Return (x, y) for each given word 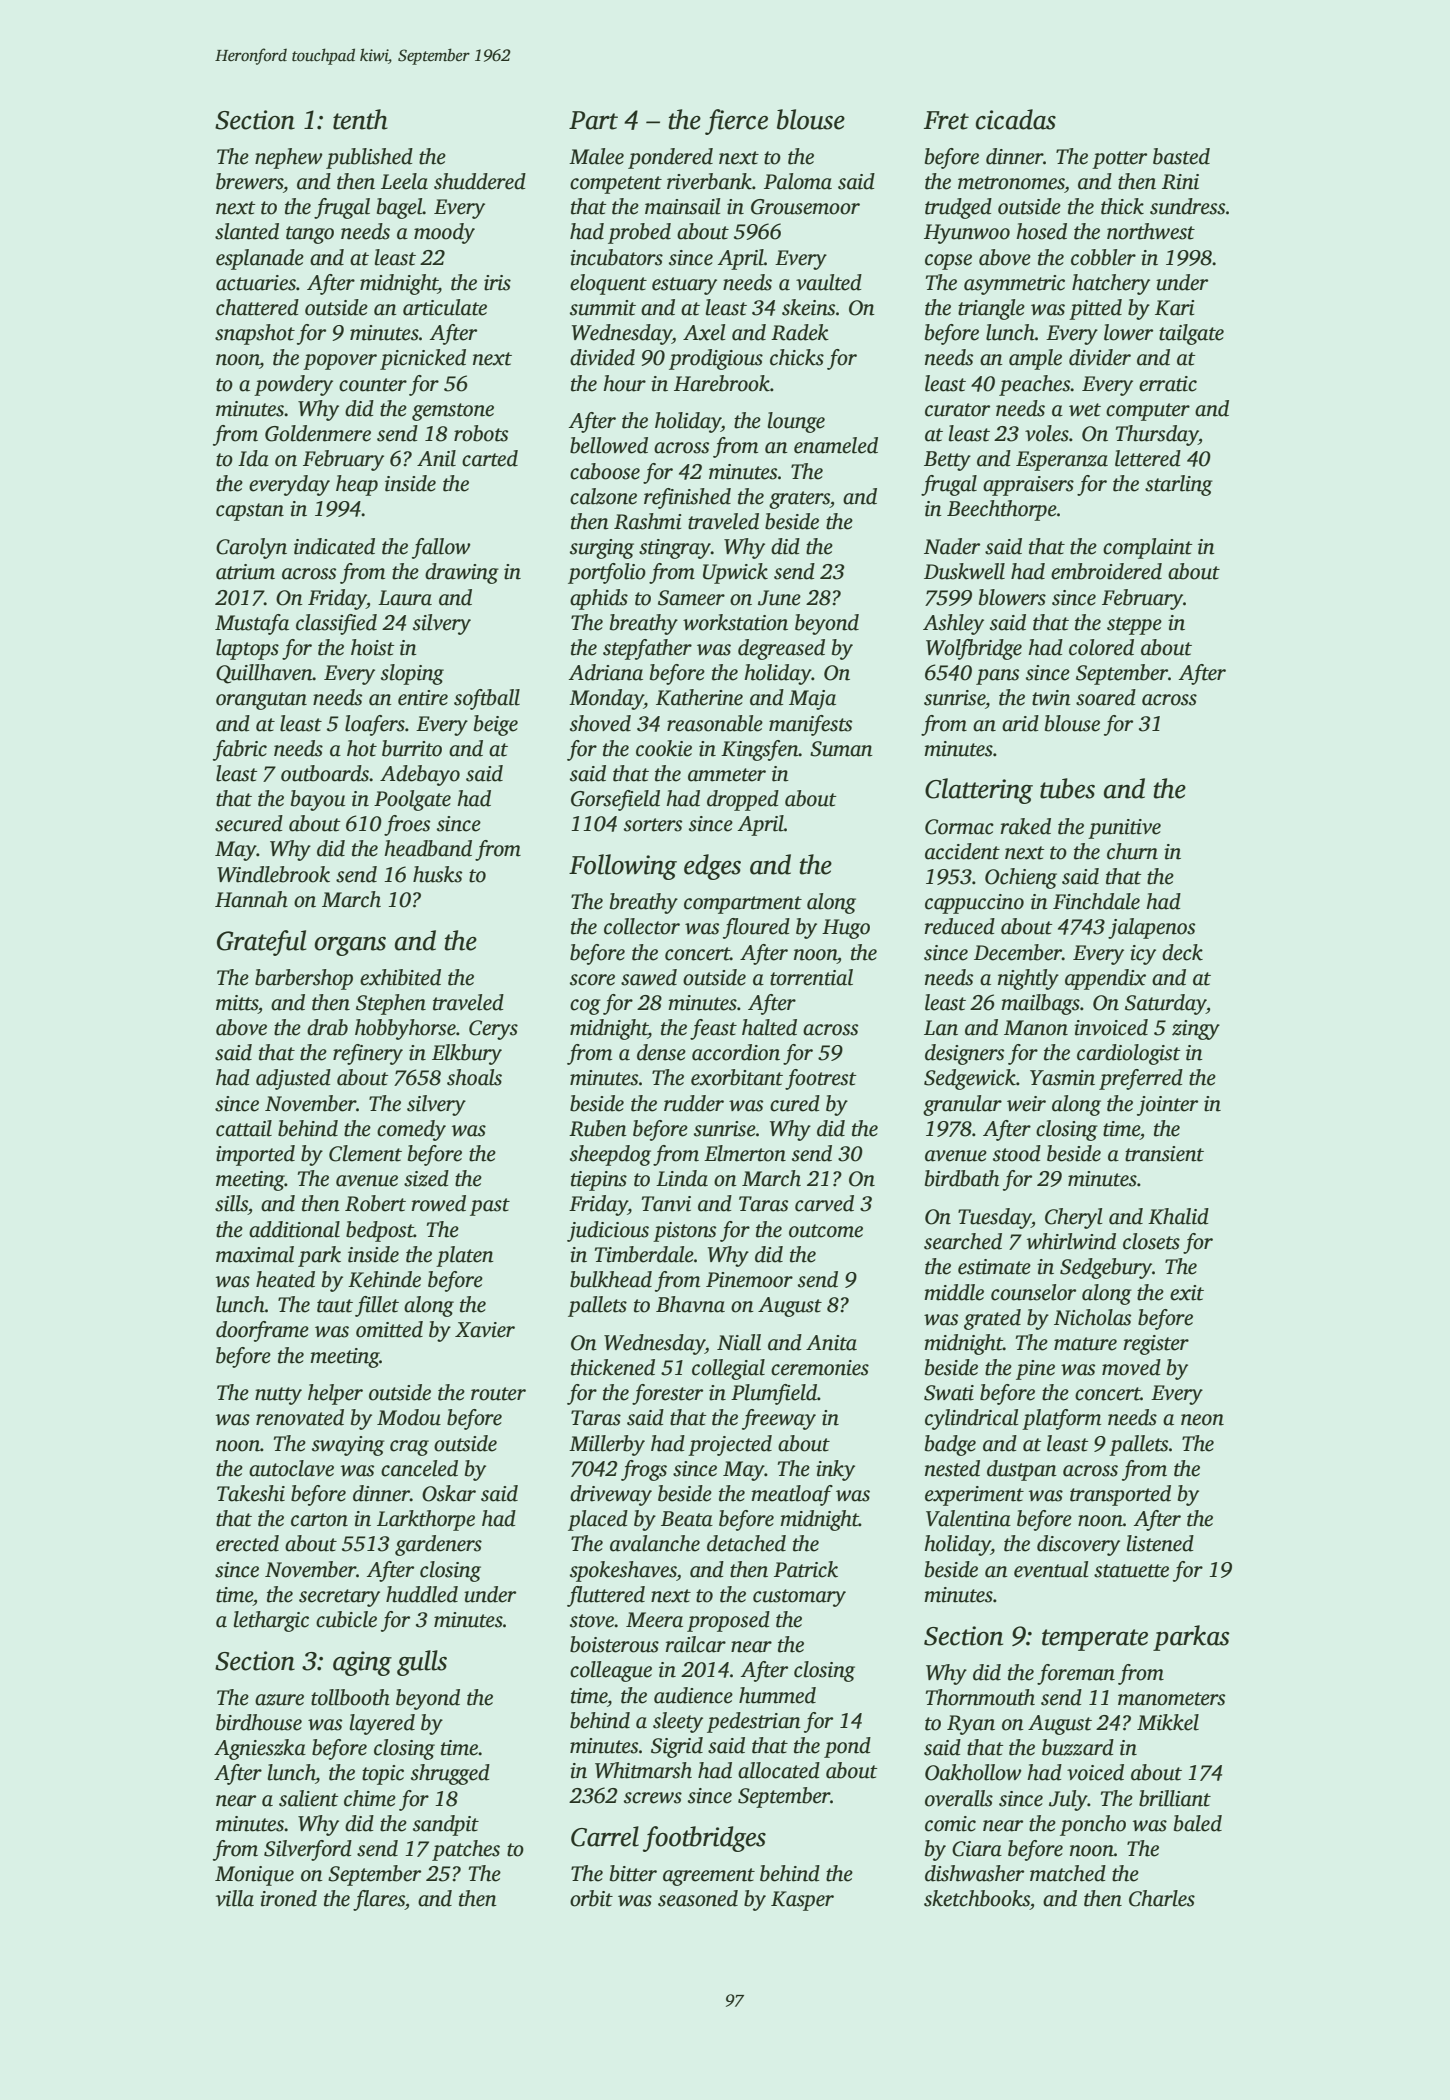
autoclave (291, 1468)
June (779, 598)
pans (997, 677)
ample (1035, 359)
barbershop (304, 979)
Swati (949, 1393)
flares (379, 1900)
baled (1198, 1823)
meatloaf (792, 1495)
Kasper (802, 1901)
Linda (682, 1178)
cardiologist (1129, 1054)
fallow (441, 548)
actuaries (256, 283)
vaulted (829, 282)
